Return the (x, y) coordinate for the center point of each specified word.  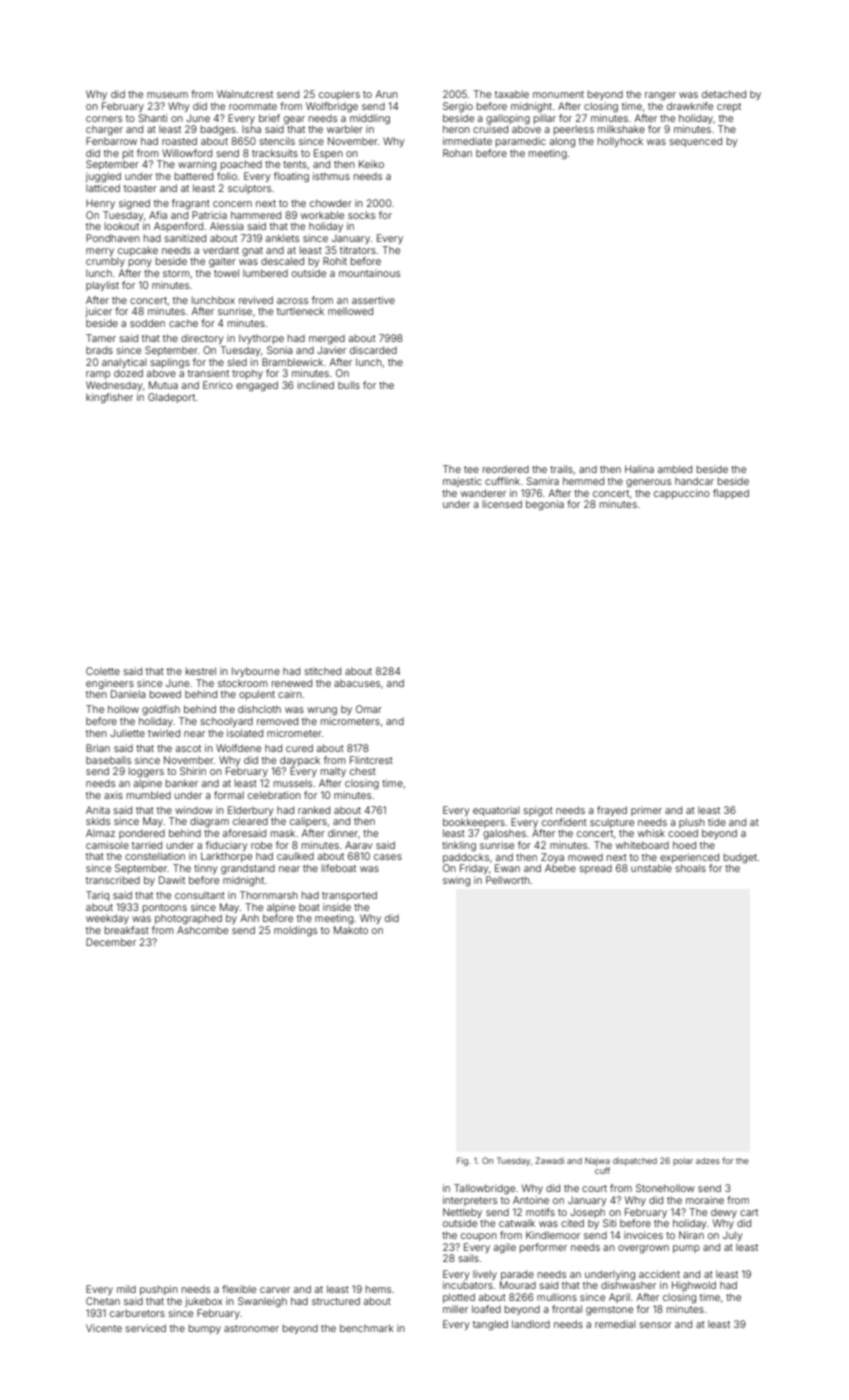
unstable (651, 868)
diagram (209, 822)
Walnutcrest (245, 94)
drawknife (690, 106)
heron (456, 129)
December (111, 942)
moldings (295, 931)
